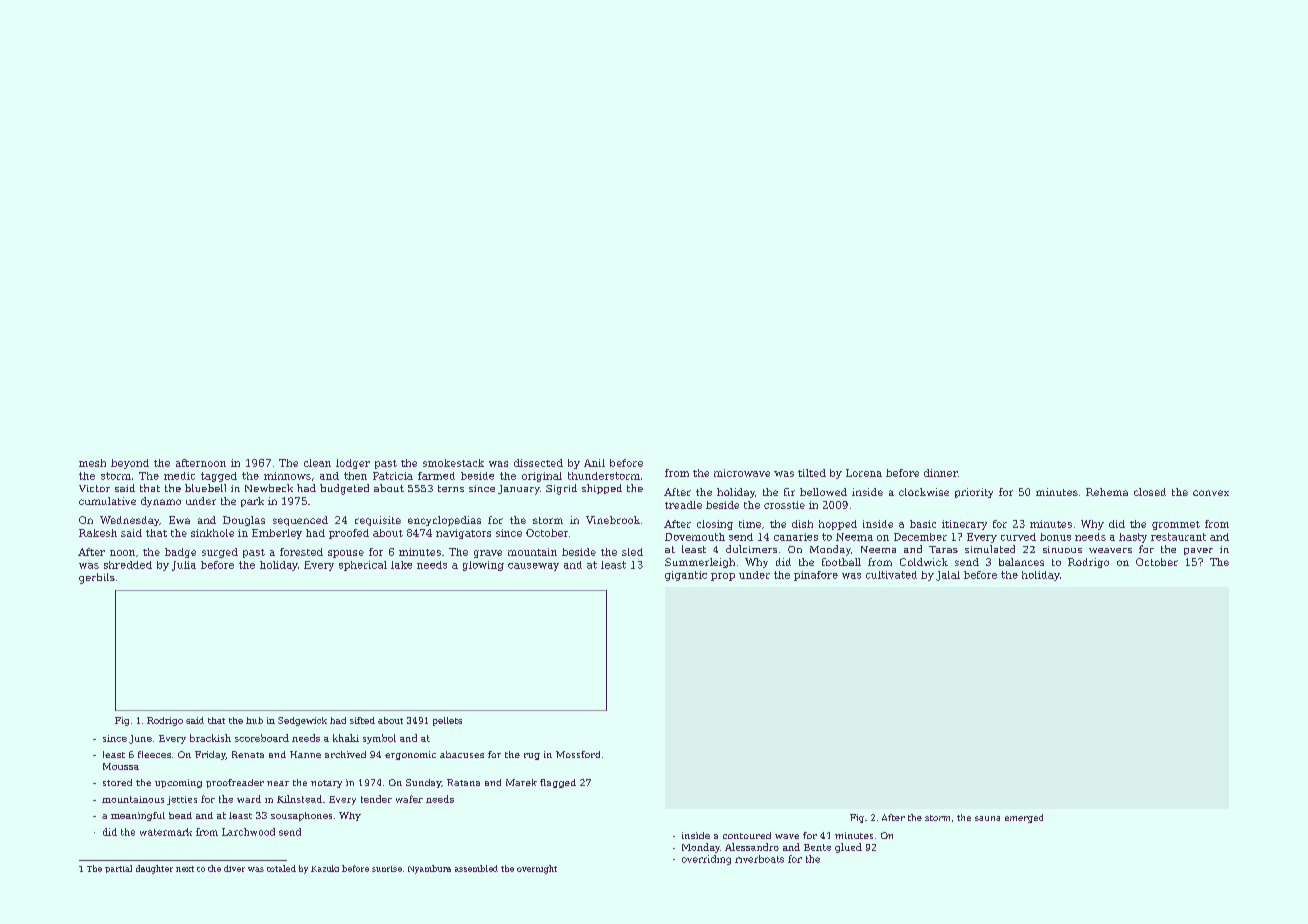 The height and width of the image is (924, 1308). I want to click on surged, so click(220, 553).
